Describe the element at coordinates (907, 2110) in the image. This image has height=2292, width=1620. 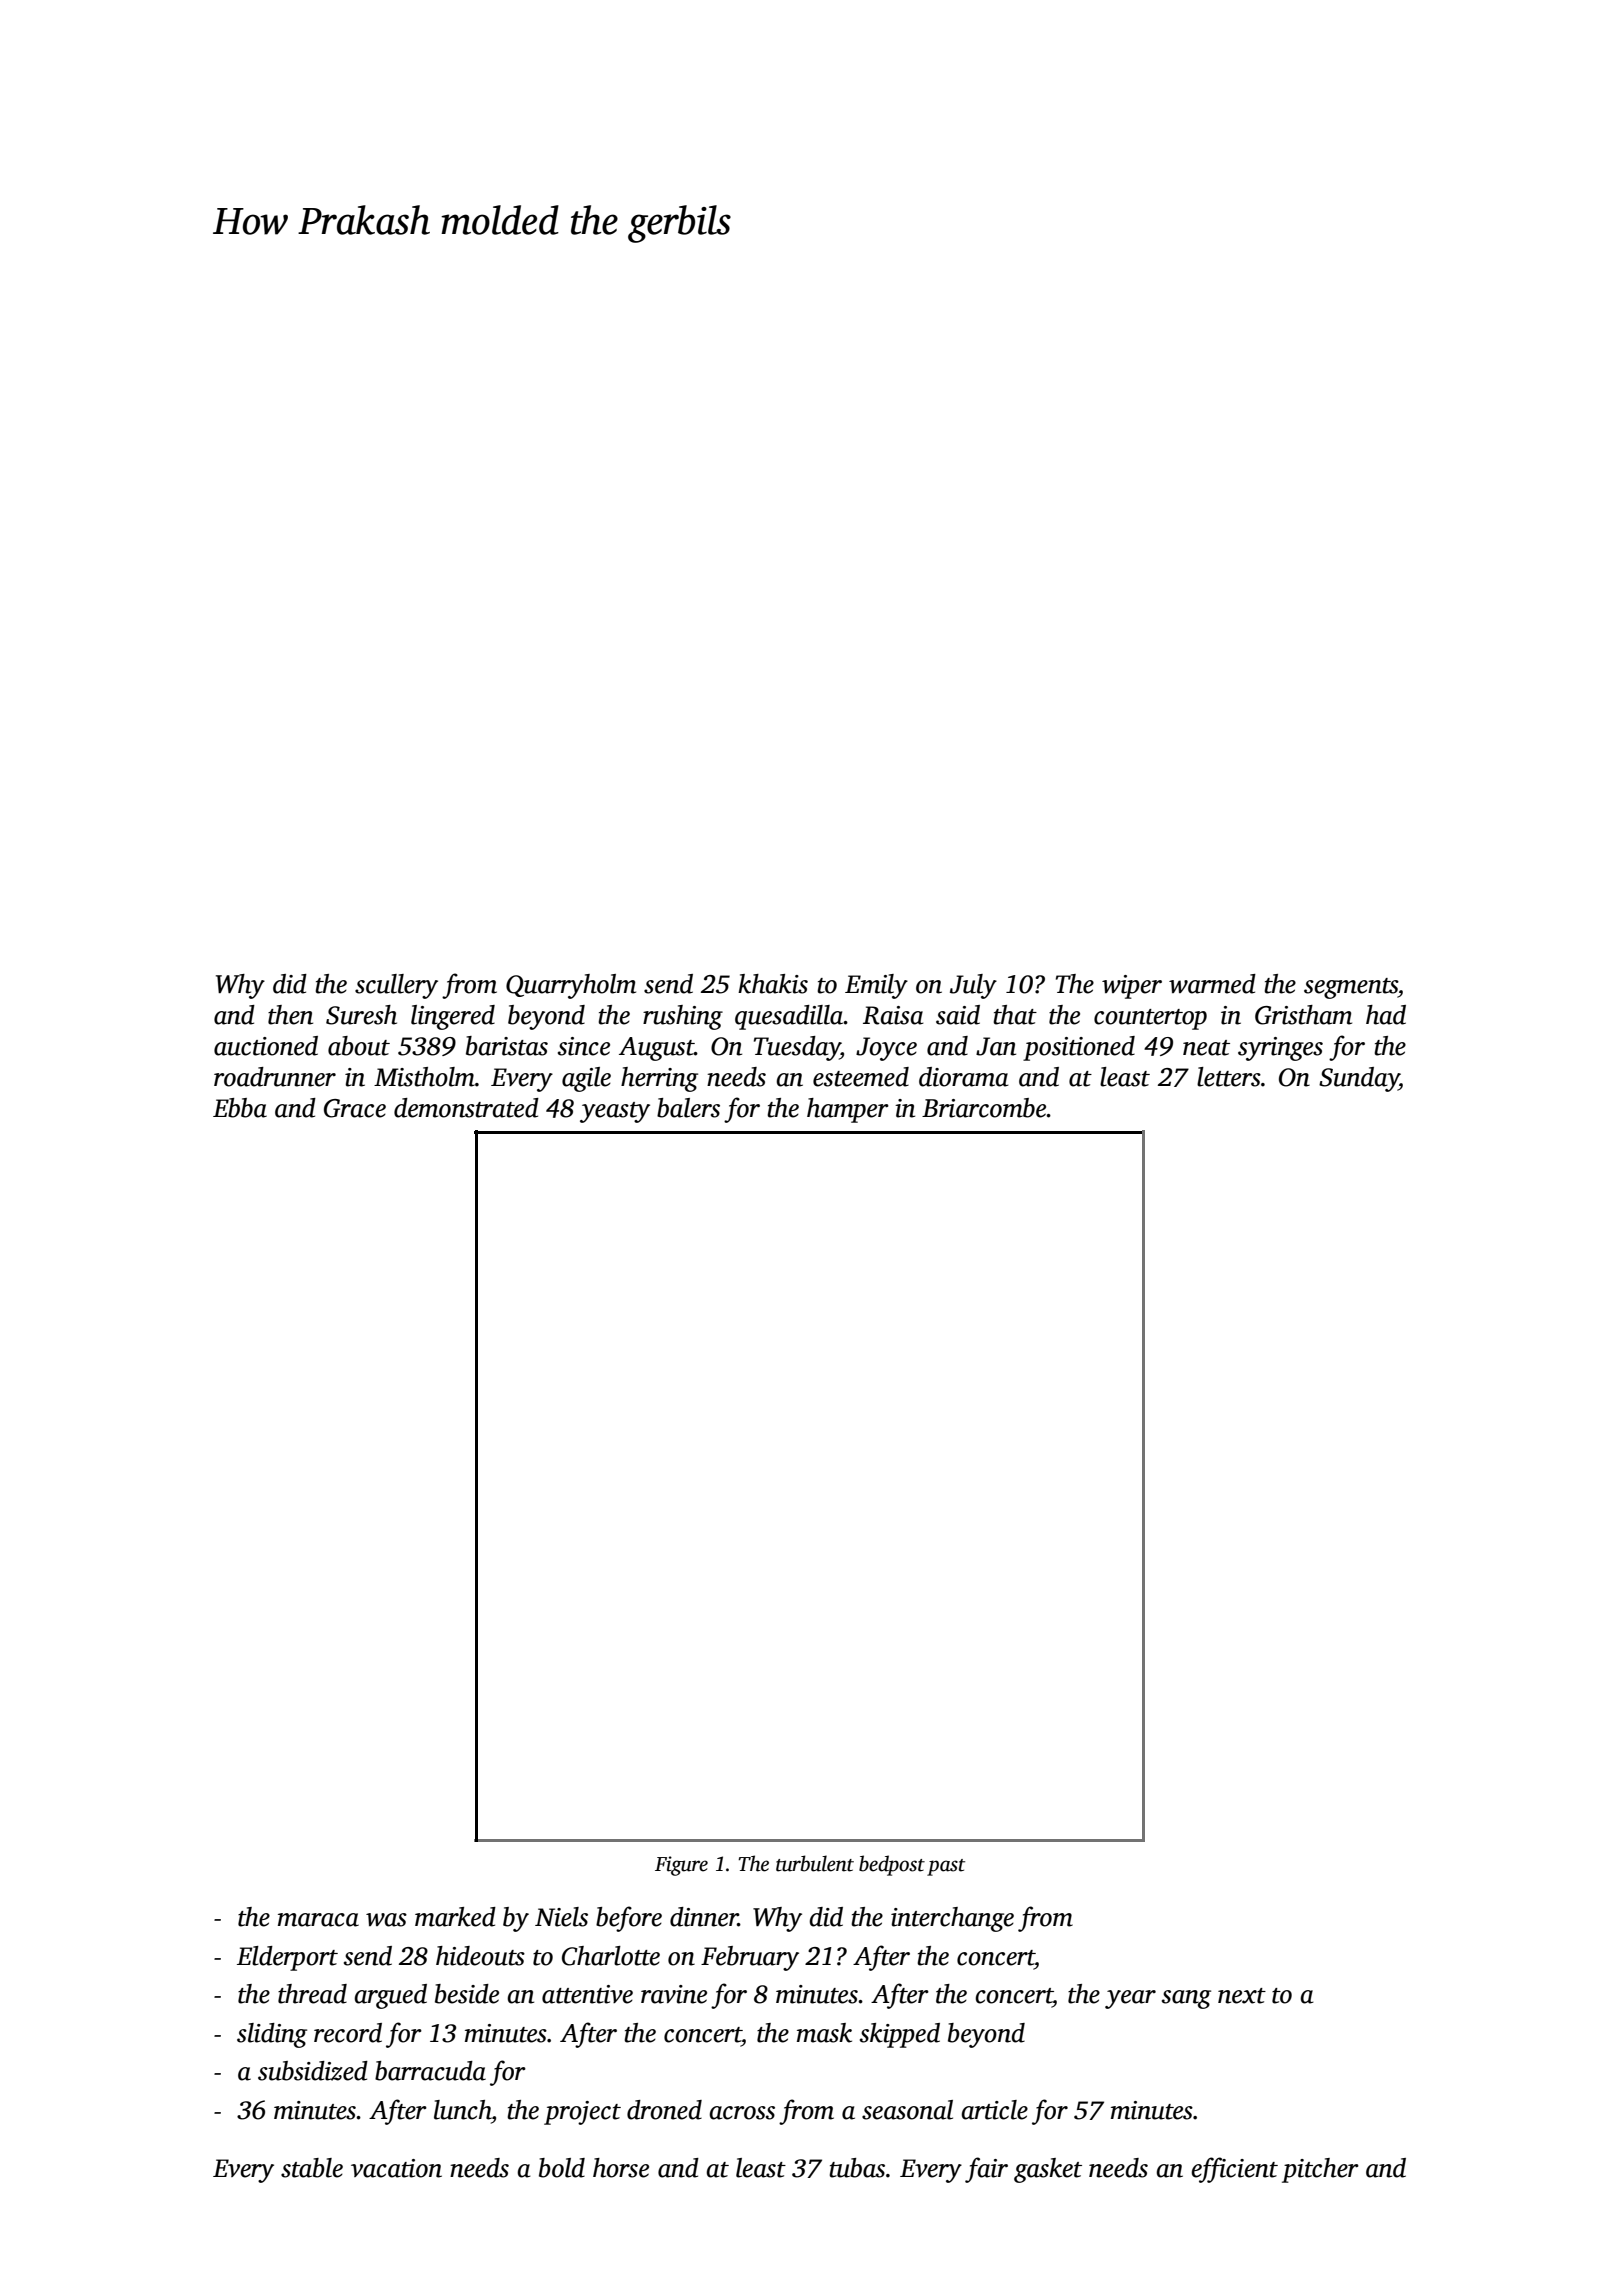
I see `seasonal` at that location.
